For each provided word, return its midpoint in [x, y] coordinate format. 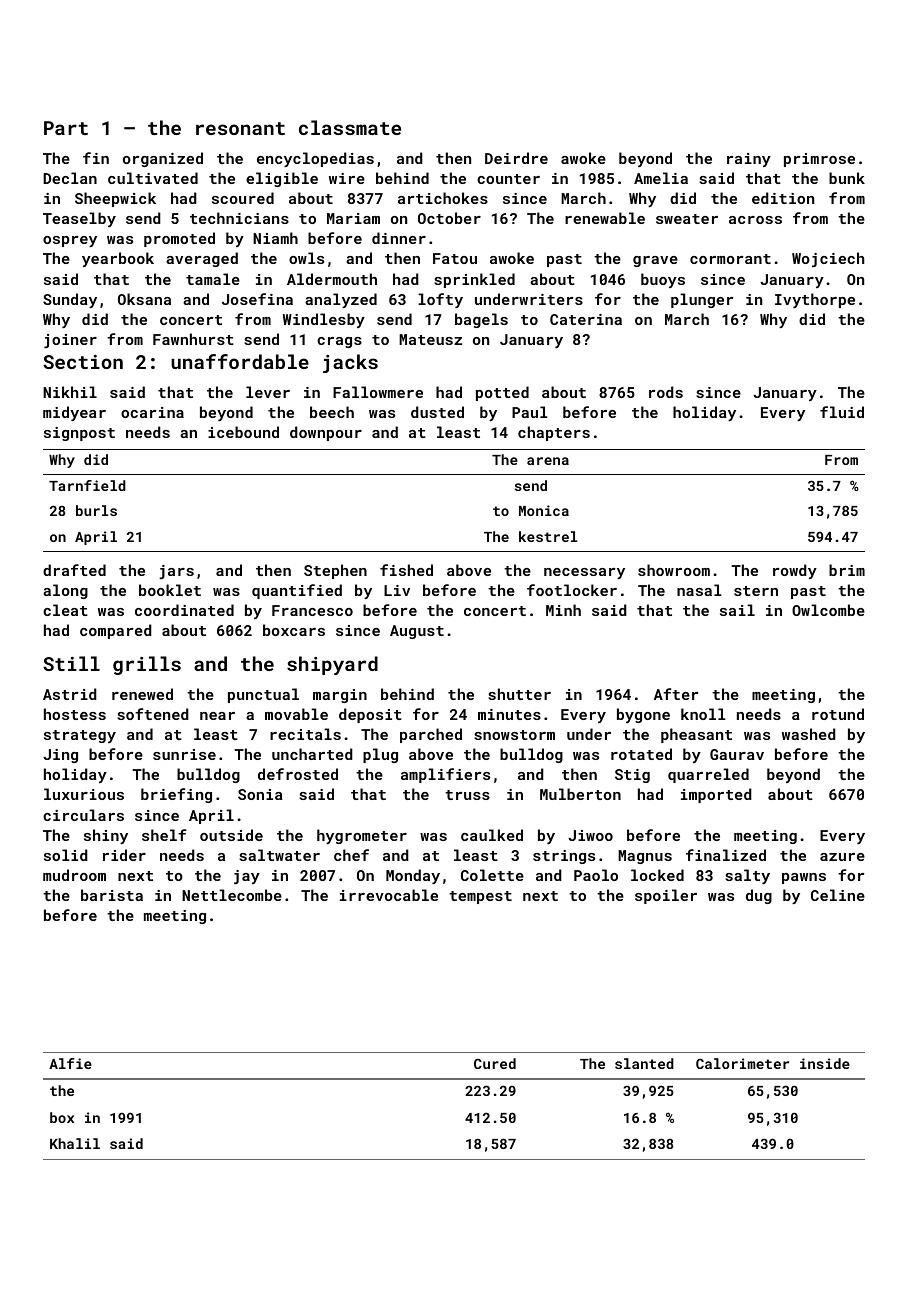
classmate [350, 127]
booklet [170, 590]
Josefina [257, 299]
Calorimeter [742, 1063]
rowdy [795, 571]
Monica [544, 510]
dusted [437, 412]
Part [66, 128]
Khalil [75, 1143]
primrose [819, 160]
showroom [674, 570]
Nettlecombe [232, 895]
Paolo [596, 875]
